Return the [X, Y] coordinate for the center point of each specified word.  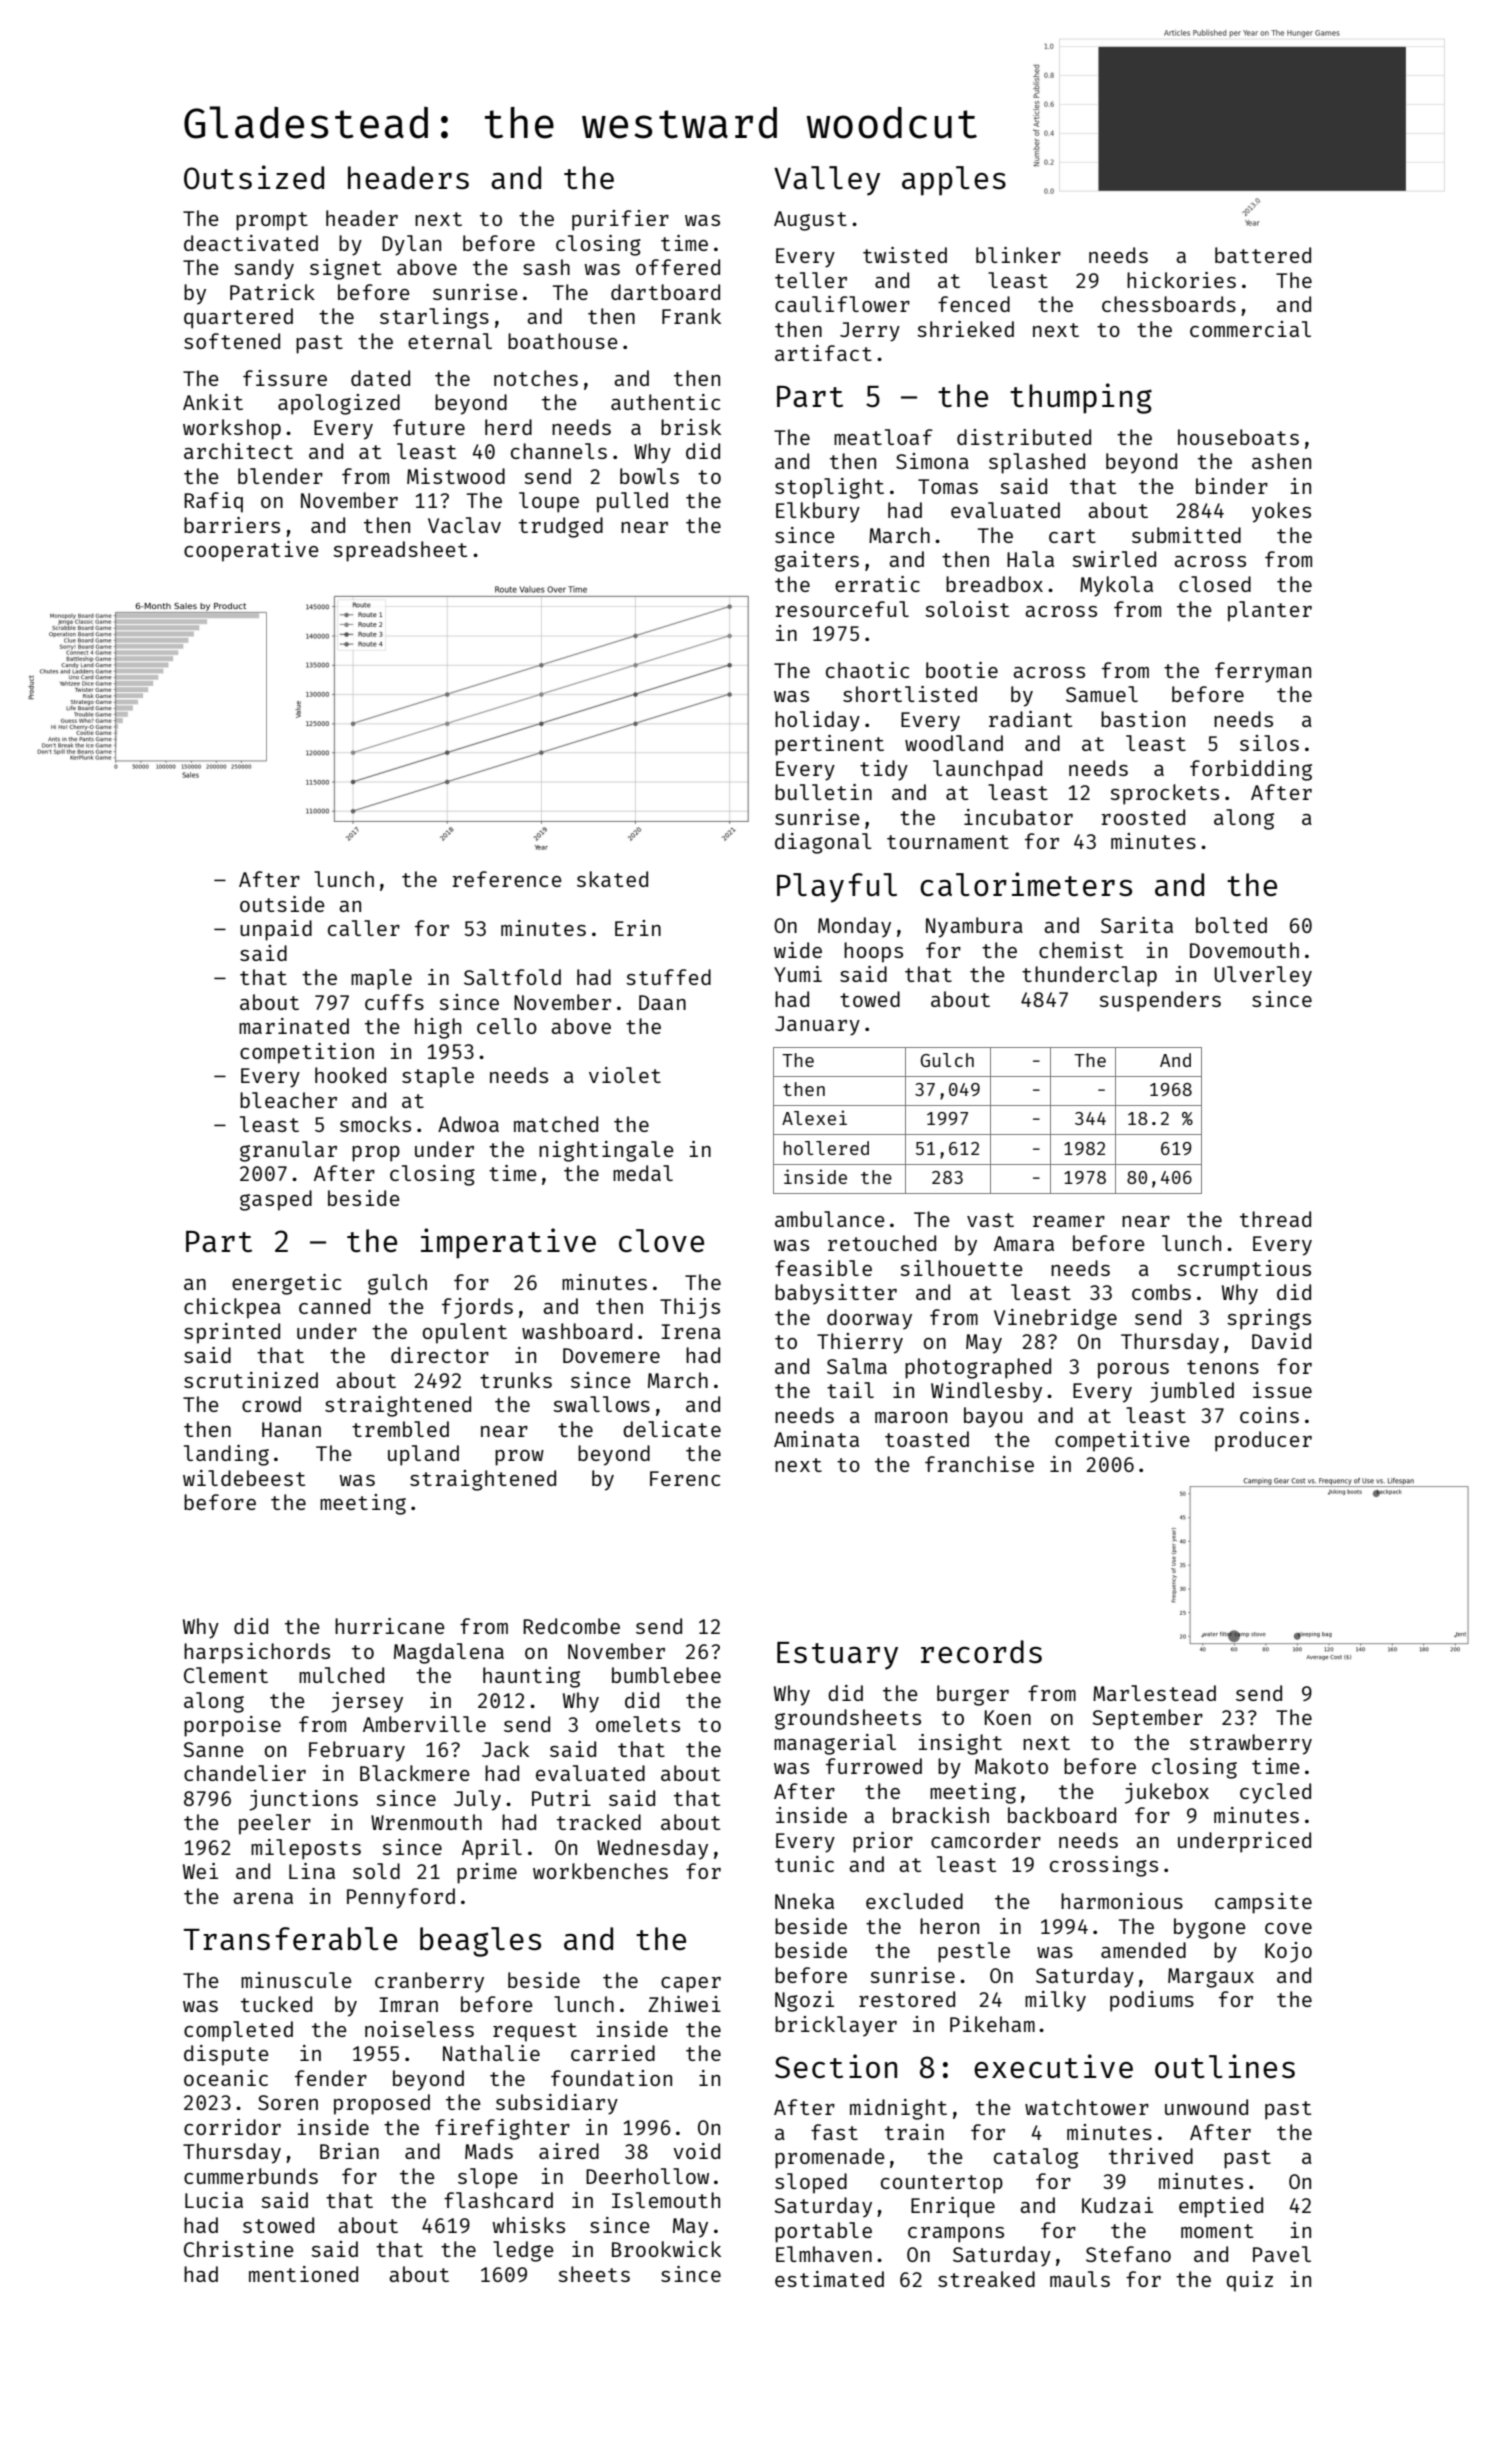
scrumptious [1244, 1270]
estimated [829, 2279]
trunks [516, 1380]
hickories [1181, 280]
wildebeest [244, 1478]
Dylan [411, 245]
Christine [239, 2249]
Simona [932, 461]
